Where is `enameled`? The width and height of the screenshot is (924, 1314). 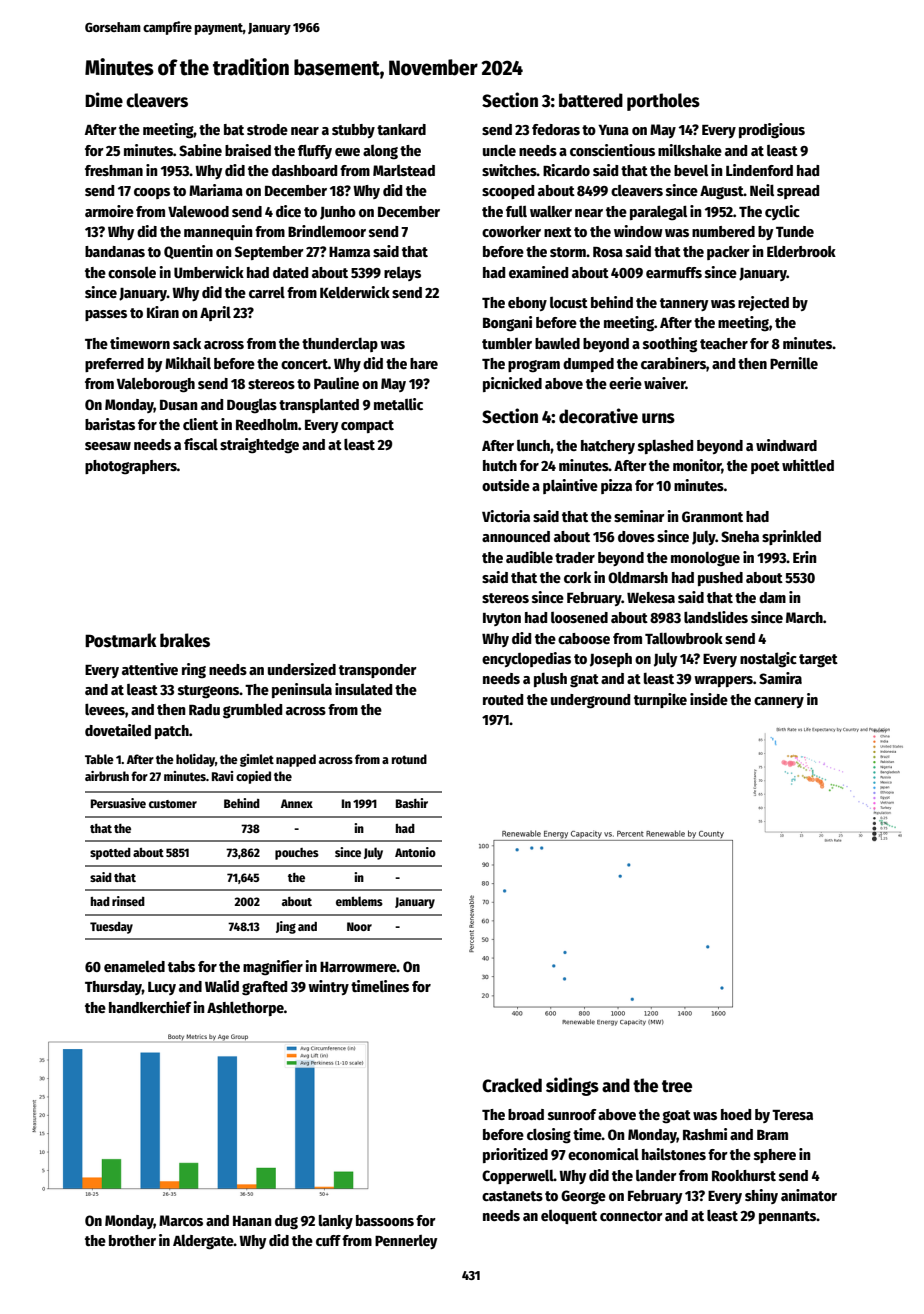 enameled is located at coordinates (134, 966).
